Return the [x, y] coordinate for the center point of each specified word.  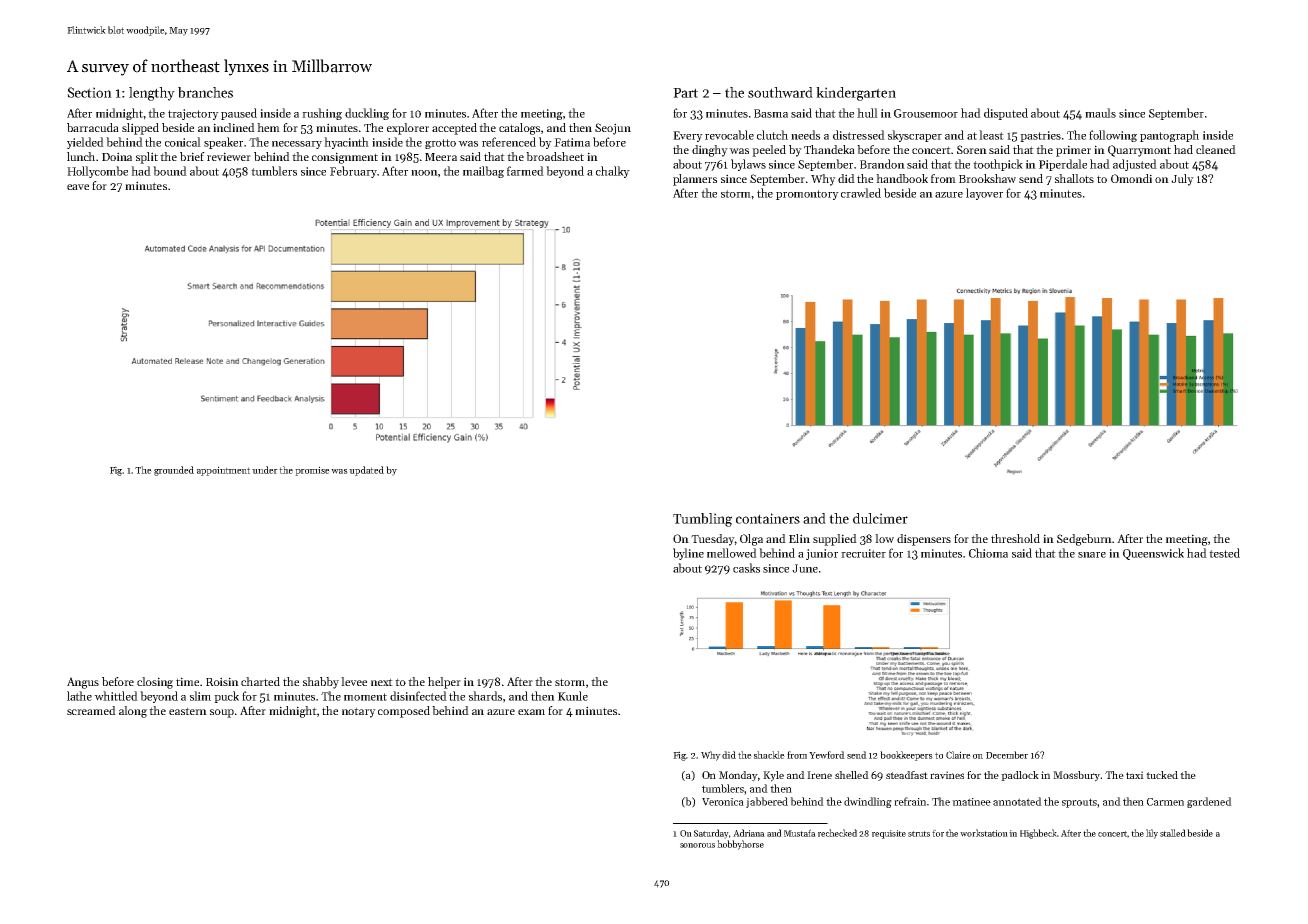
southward [780, 92]
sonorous [697, 845]
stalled [1173, 833]
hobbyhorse [740, 845]
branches [205, 92]
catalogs [519, 129]
